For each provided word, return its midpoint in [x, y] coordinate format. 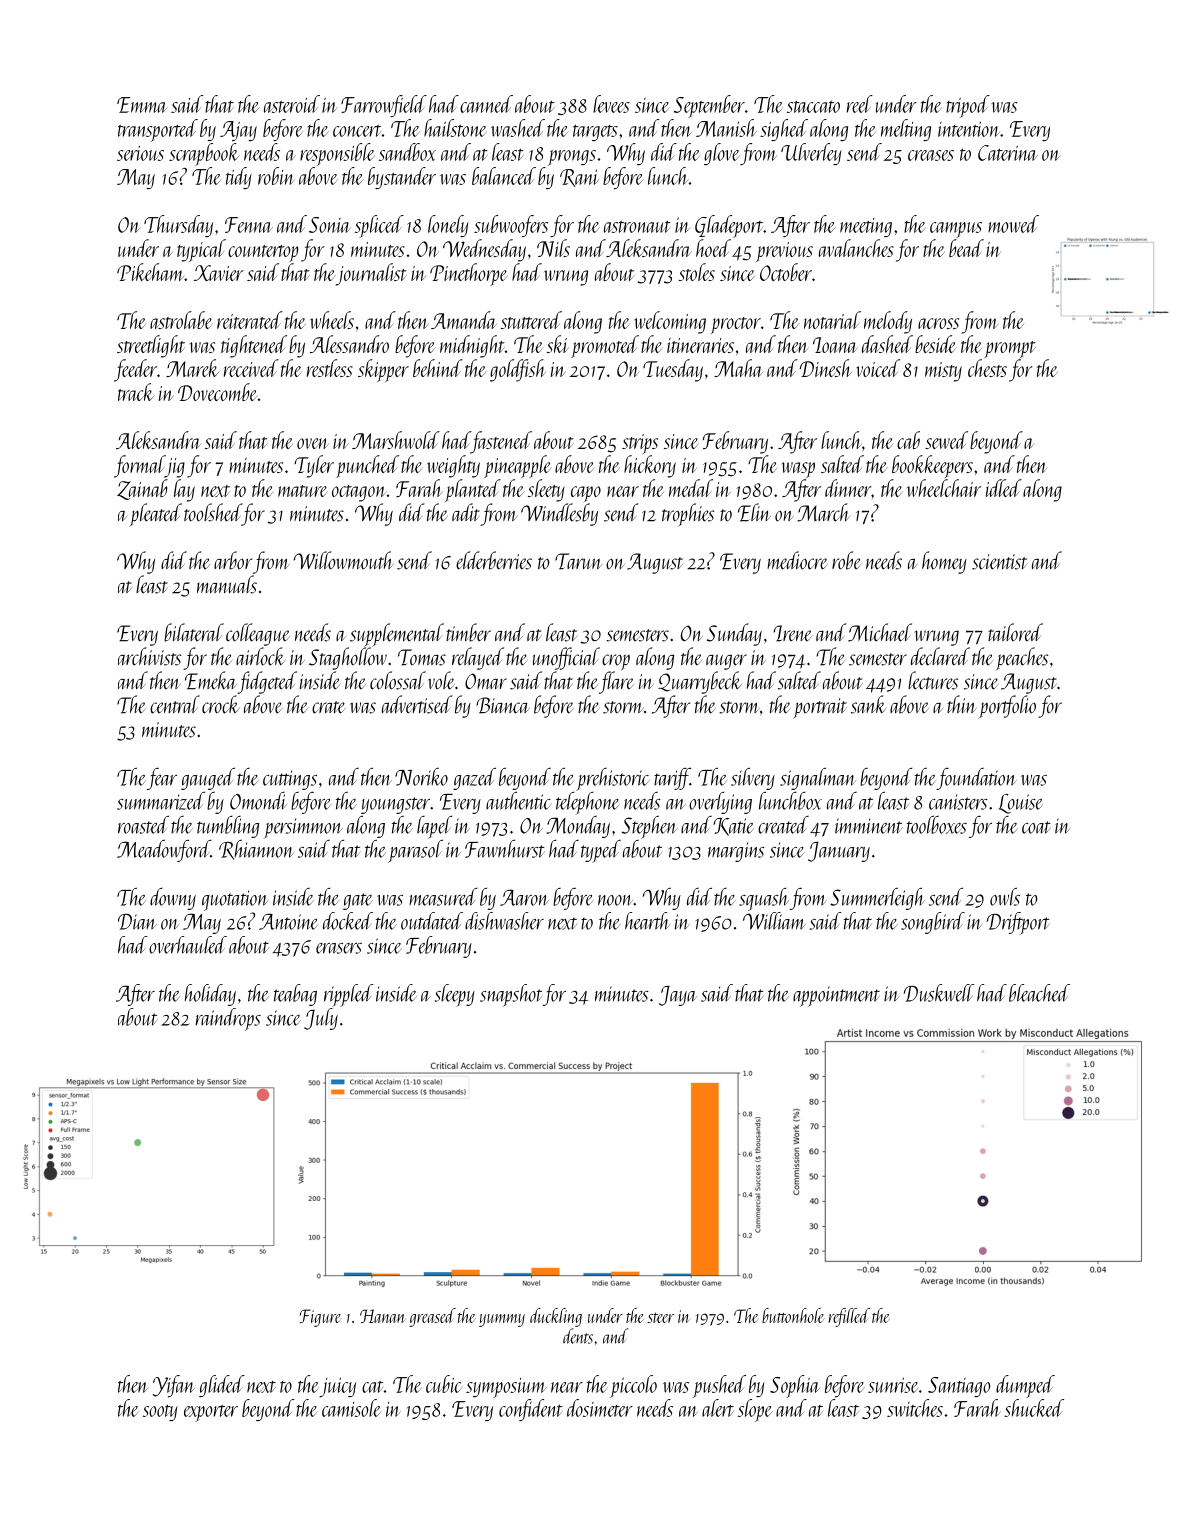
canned [486, 104]
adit [466, 512]
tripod [968, 106]
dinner [848, 488]
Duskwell [939, 993]
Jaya [678, 996]
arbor [233, 560]
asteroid [292, 104]
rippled [348, 995]
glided [222, 1386]
